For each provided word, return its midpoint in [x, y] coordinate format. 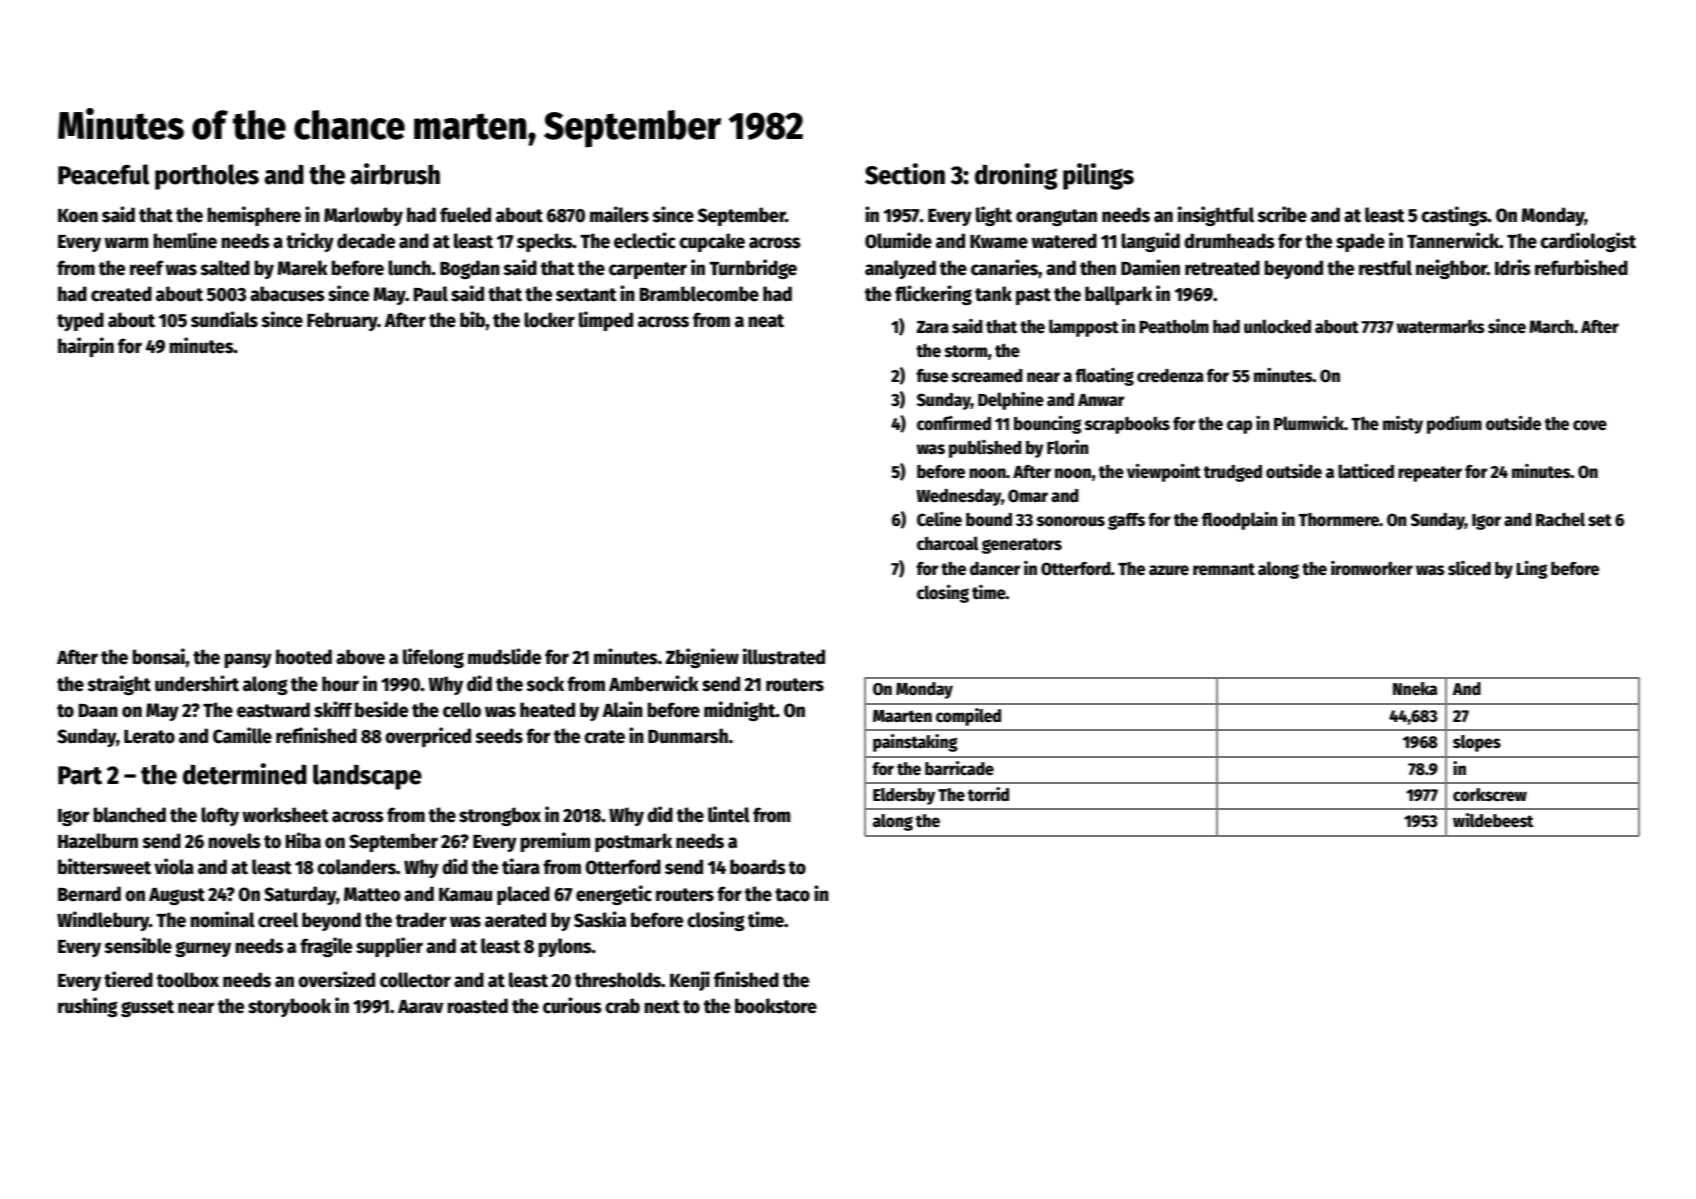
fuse [932, 376]
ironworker [1372, 568]
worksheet [285, 815]
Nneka [1415, 689]
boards [758, 867]
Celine [939, 519]
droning [1016, 176]
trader [421, 920]
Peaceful [104, 174]
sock [545, 684]
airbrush [395, 174]
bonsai [159, 656]
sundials [224, 319]
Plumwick [1309, 423]
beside [381, 709]
